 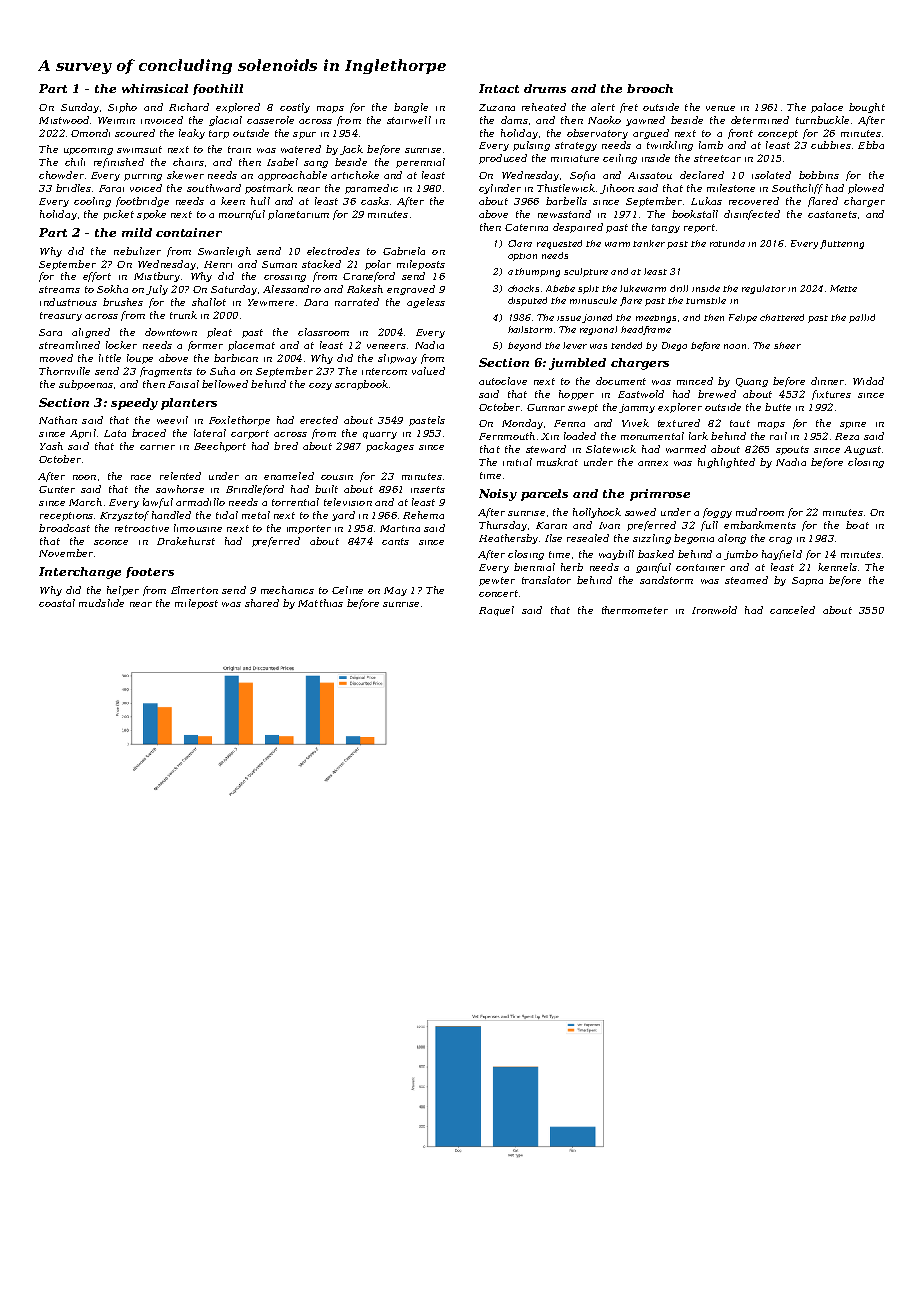 What do you see at coordinates (871, 145) in the image?
I see `Ebba` at bounding box center [871, 145].
